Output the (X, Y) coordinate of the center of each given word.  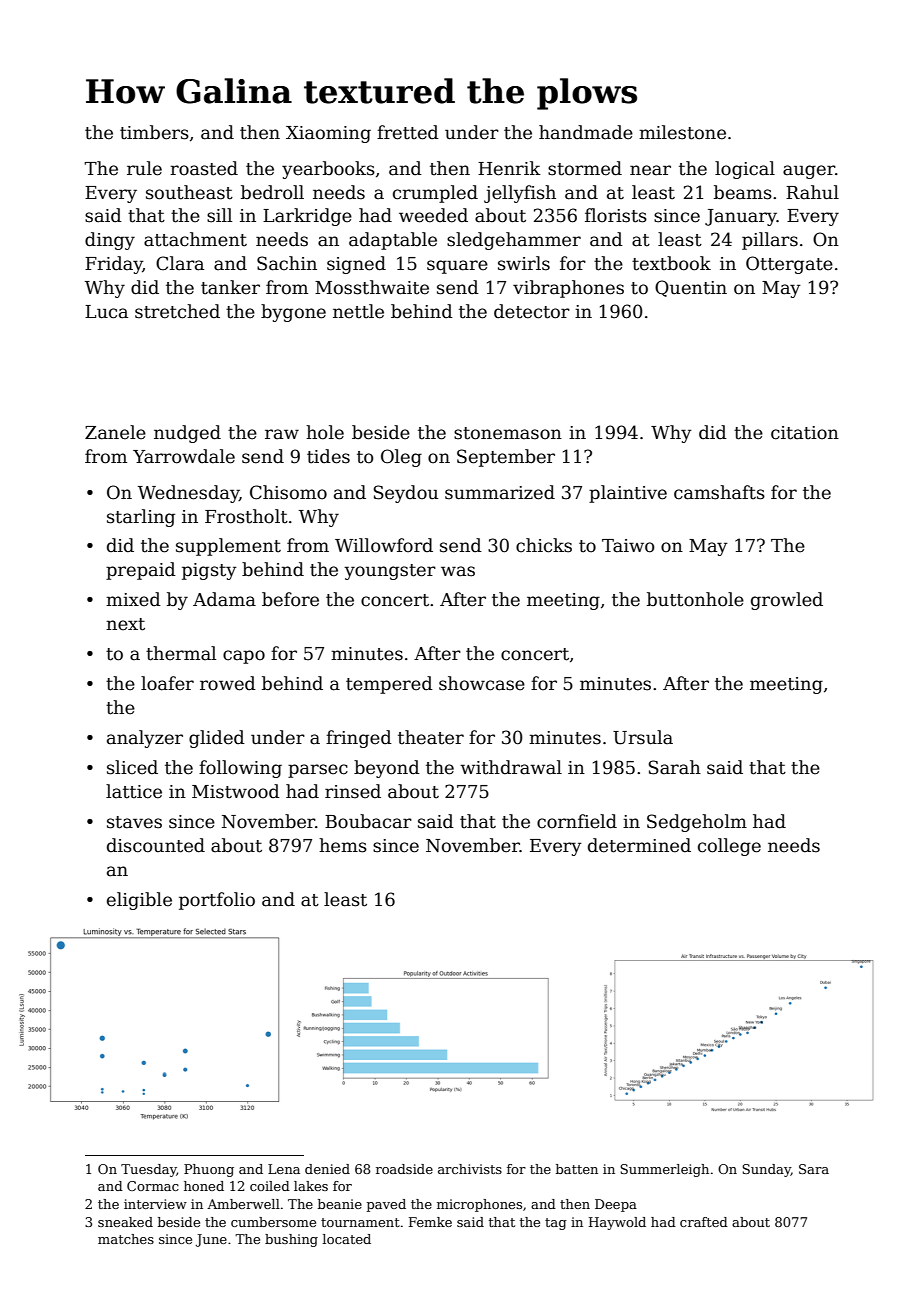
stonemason (508, 433)
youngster (390, 572)
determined (639, 845)
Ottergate (789, 265)
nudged (187, 434)
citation (805, 433)
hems (343, 845)
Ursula (643, 737)
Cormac (153, 1186)
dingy (110, 241)
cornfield (577, 821)
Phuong (209, 1170)
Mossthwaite (372, 287)
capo (244, 657)
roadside (404, 1169)
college (729, 847)
